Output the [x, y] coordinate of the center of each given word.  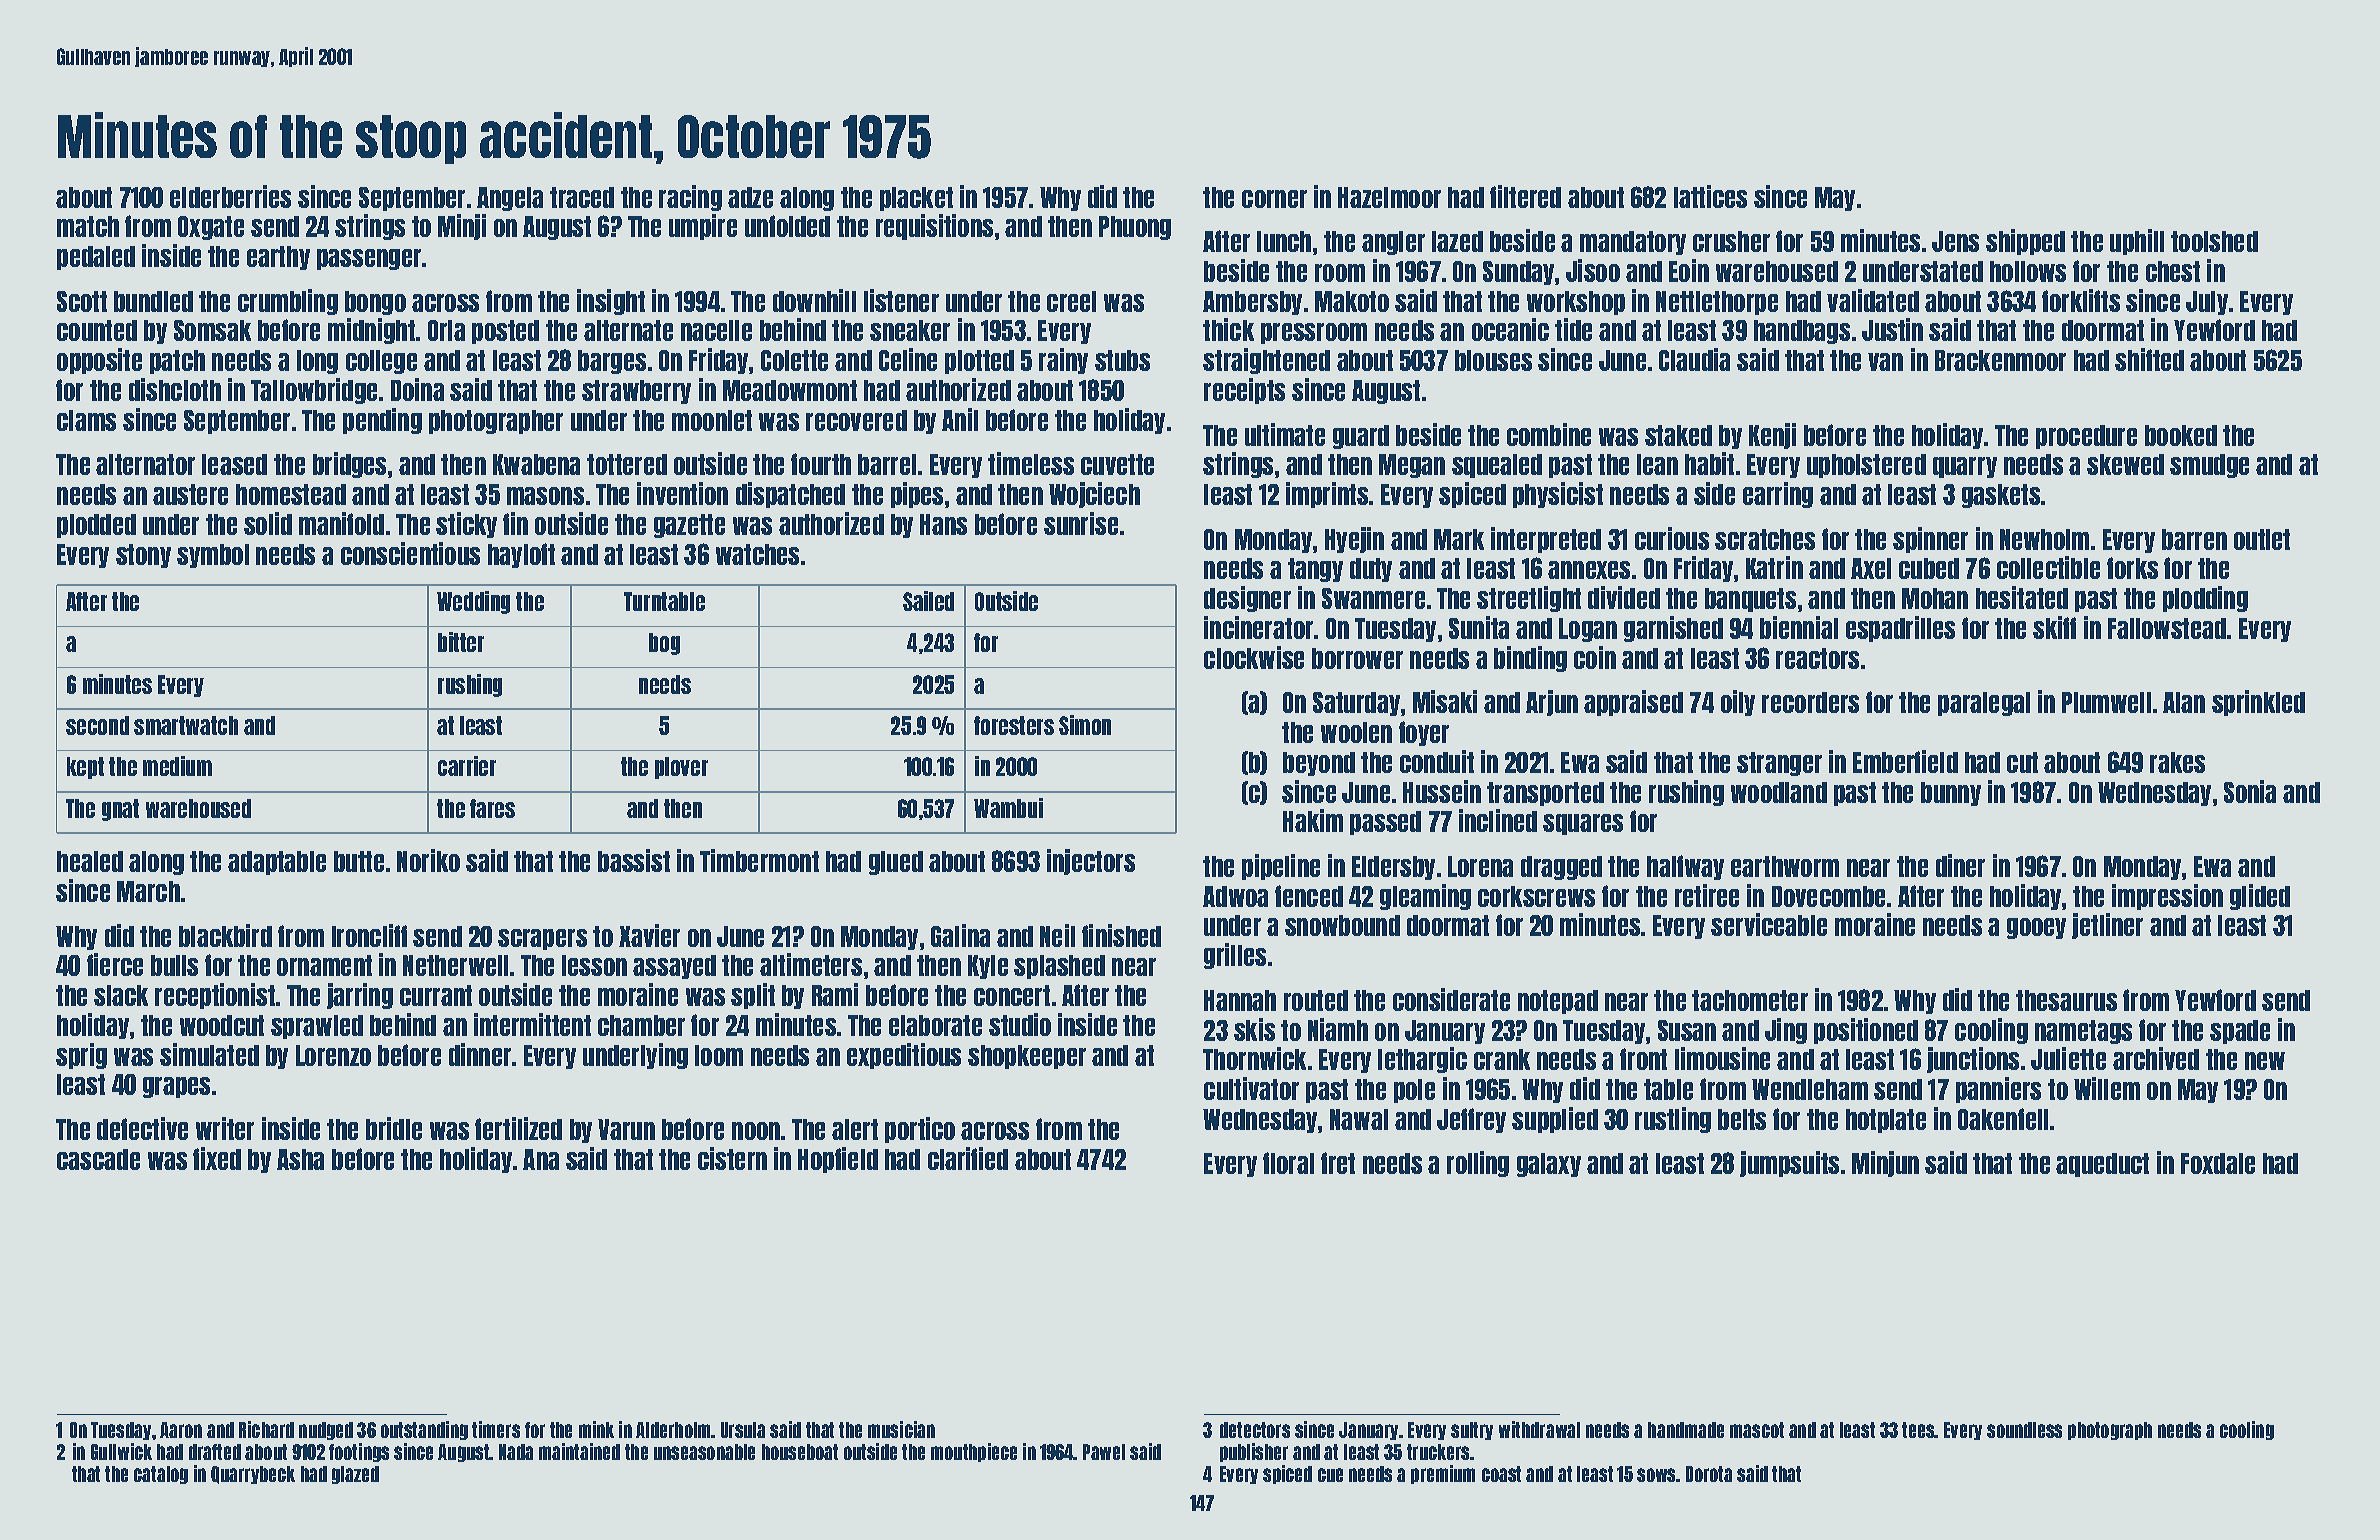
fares [492, 808]
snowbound [1342, 925]
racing [690, 198]
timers [496, 1429]
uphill [2137, 242]
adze [750, 197]
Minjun [1885, 1164]
